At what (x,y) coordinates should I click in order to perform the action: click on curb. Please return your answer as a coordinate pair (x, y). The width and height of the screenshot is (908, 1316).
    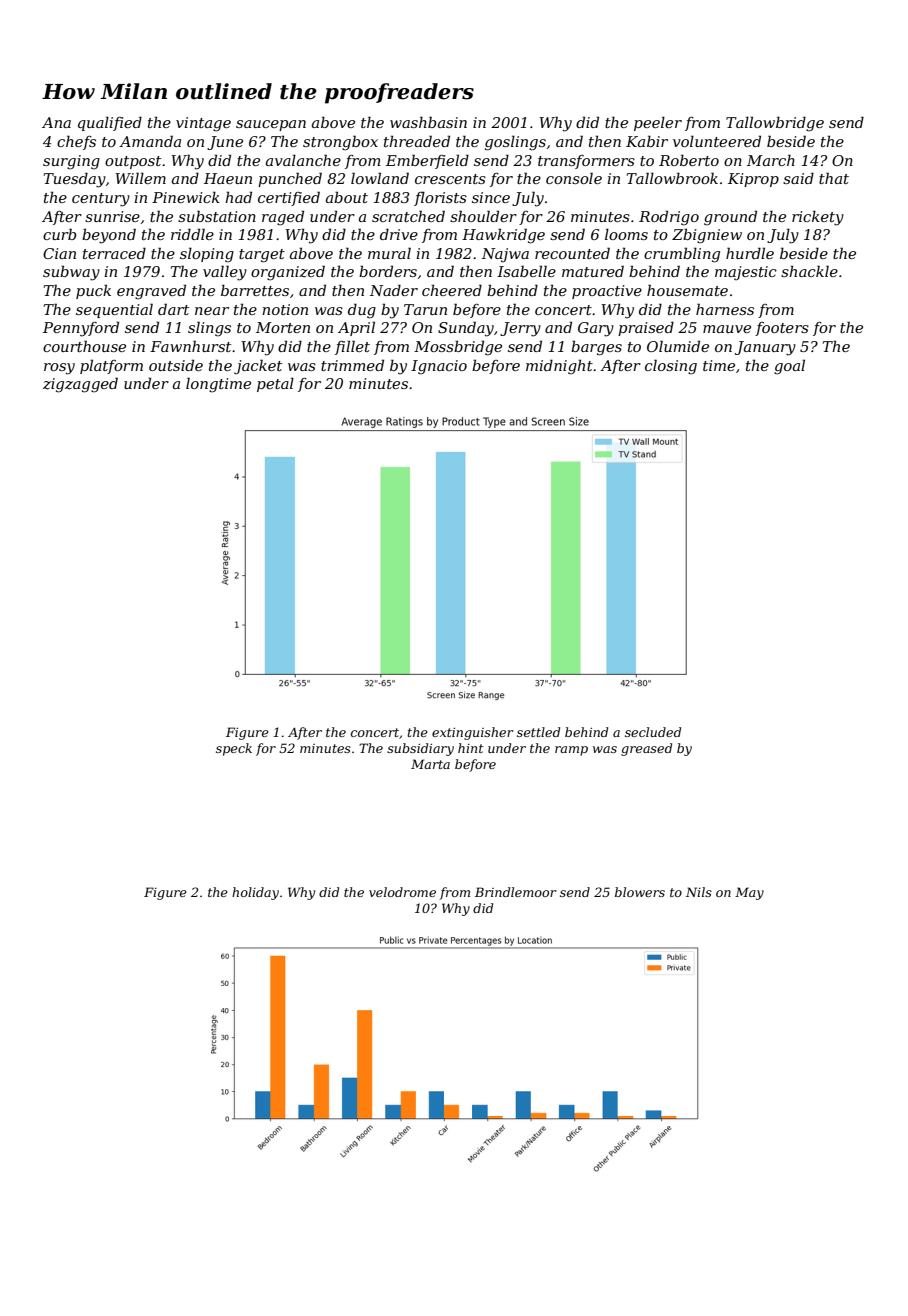
    Looking at the image, I should click on (59, 234).
